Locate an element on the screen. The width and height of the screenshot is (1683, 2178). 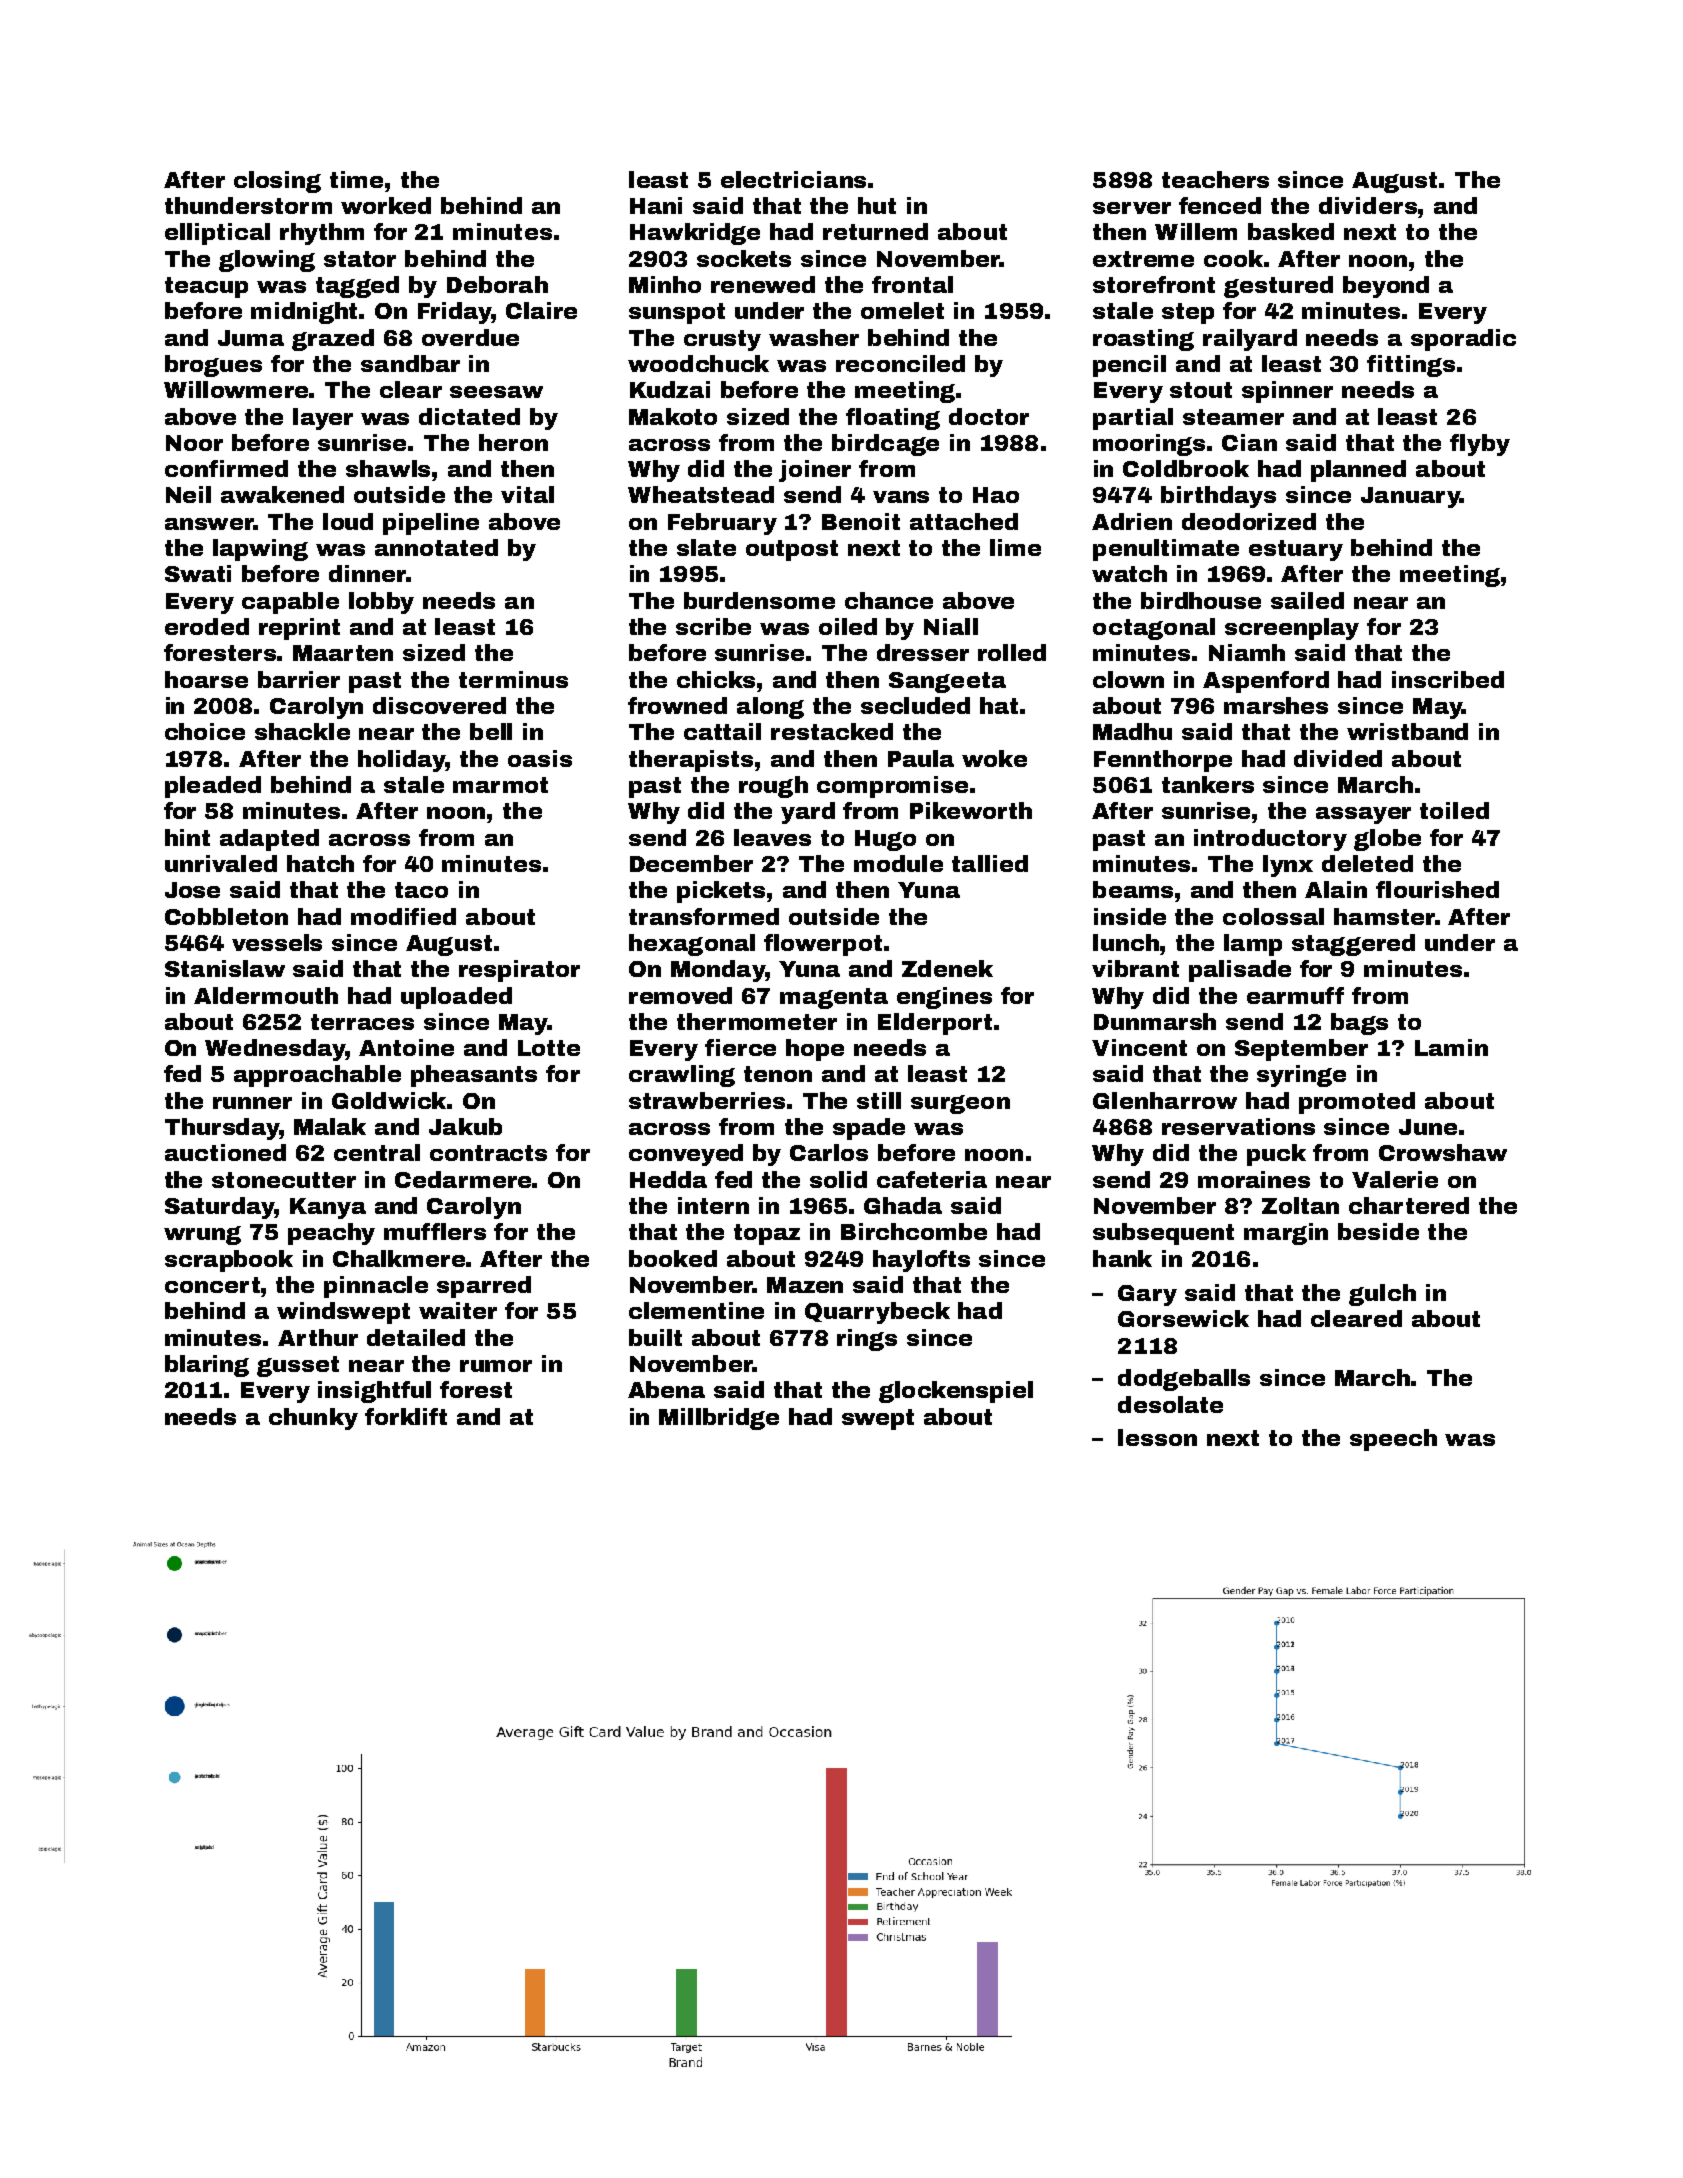
glockenspiel is located at coordinates (956, 1392).
